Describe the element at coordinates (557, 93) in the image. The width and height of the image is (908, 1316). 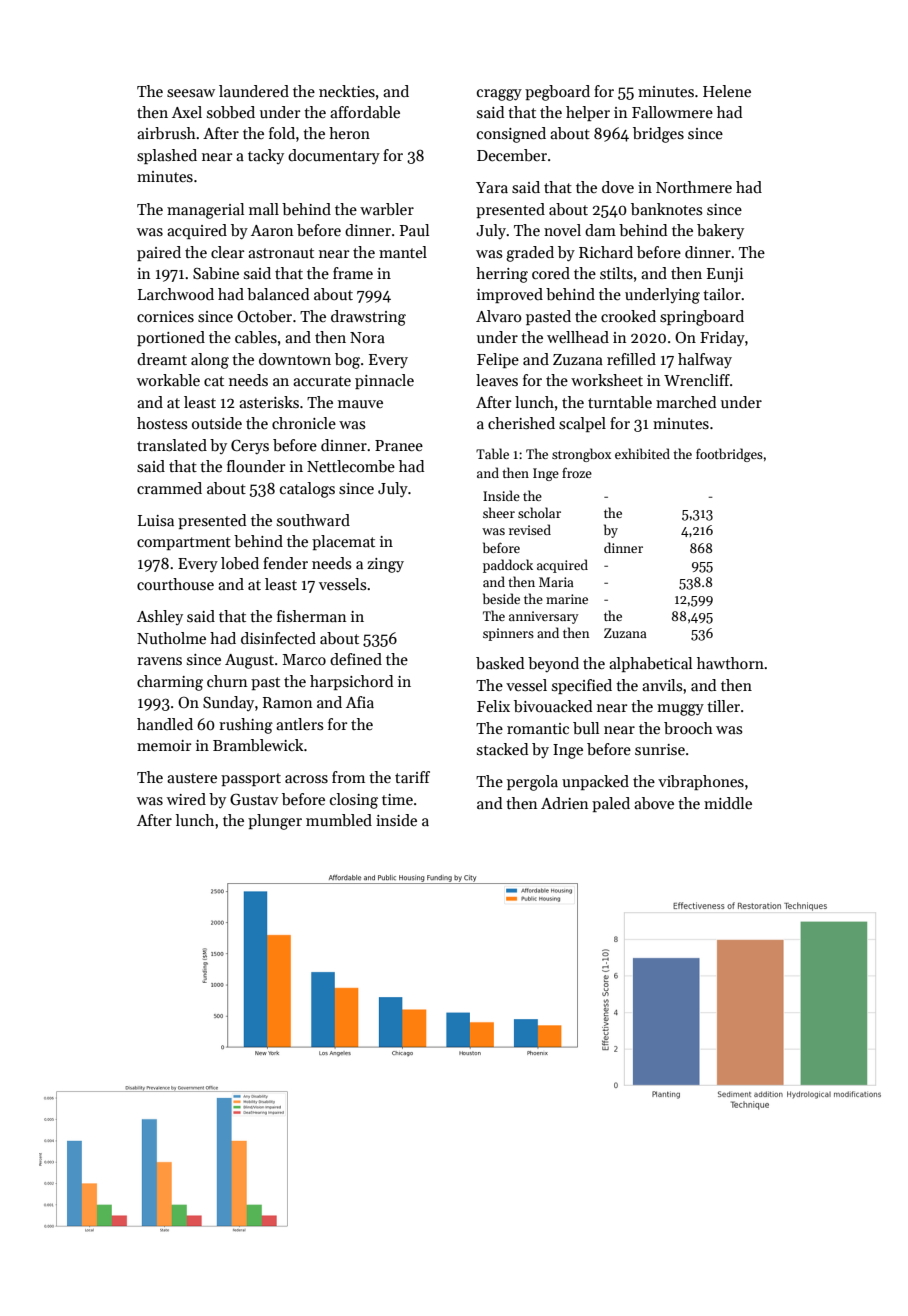
I see `pegboard` at that location.
